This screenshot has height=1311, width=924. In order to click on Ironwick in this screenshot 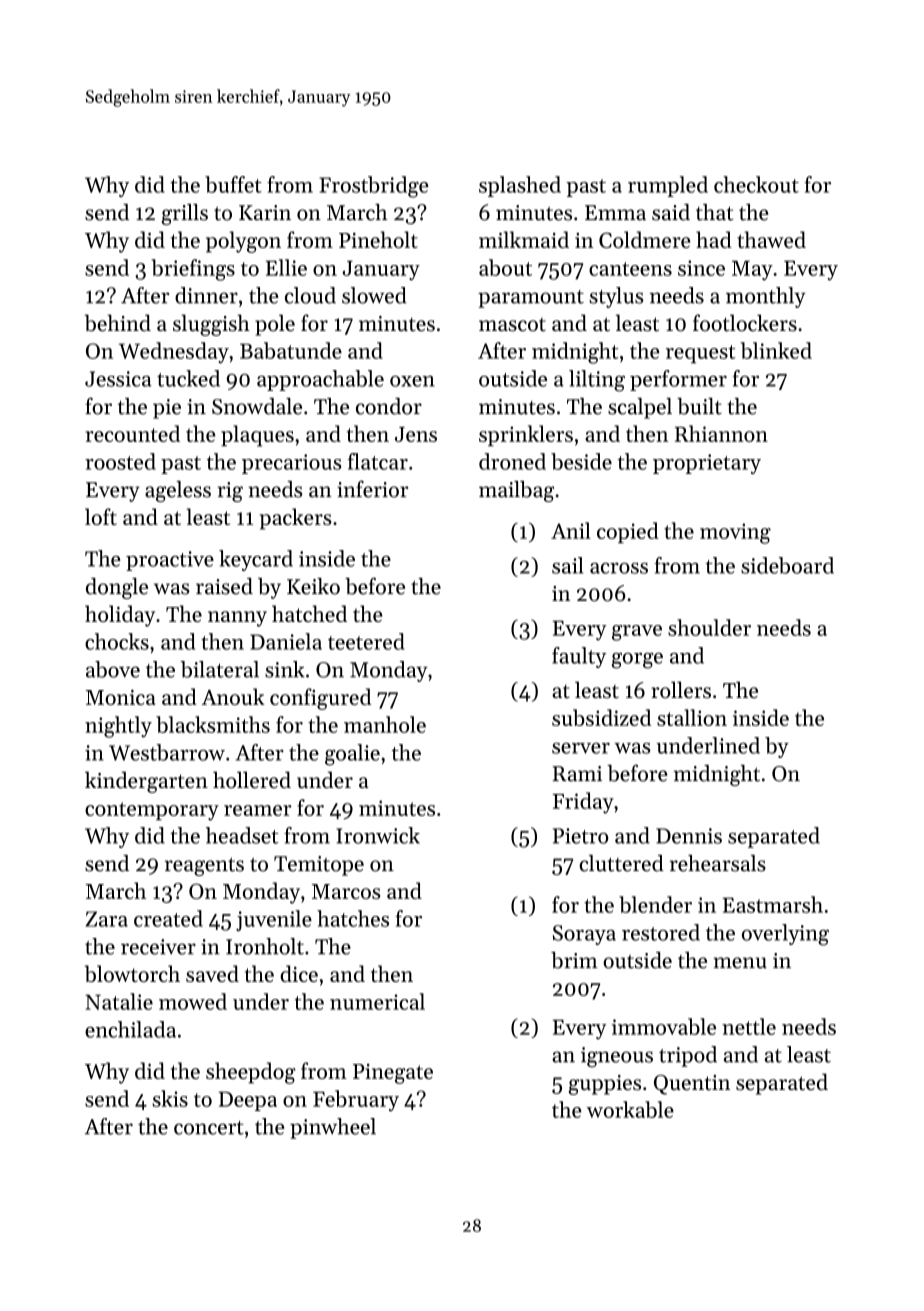, I will do `click(378, 835)`.
